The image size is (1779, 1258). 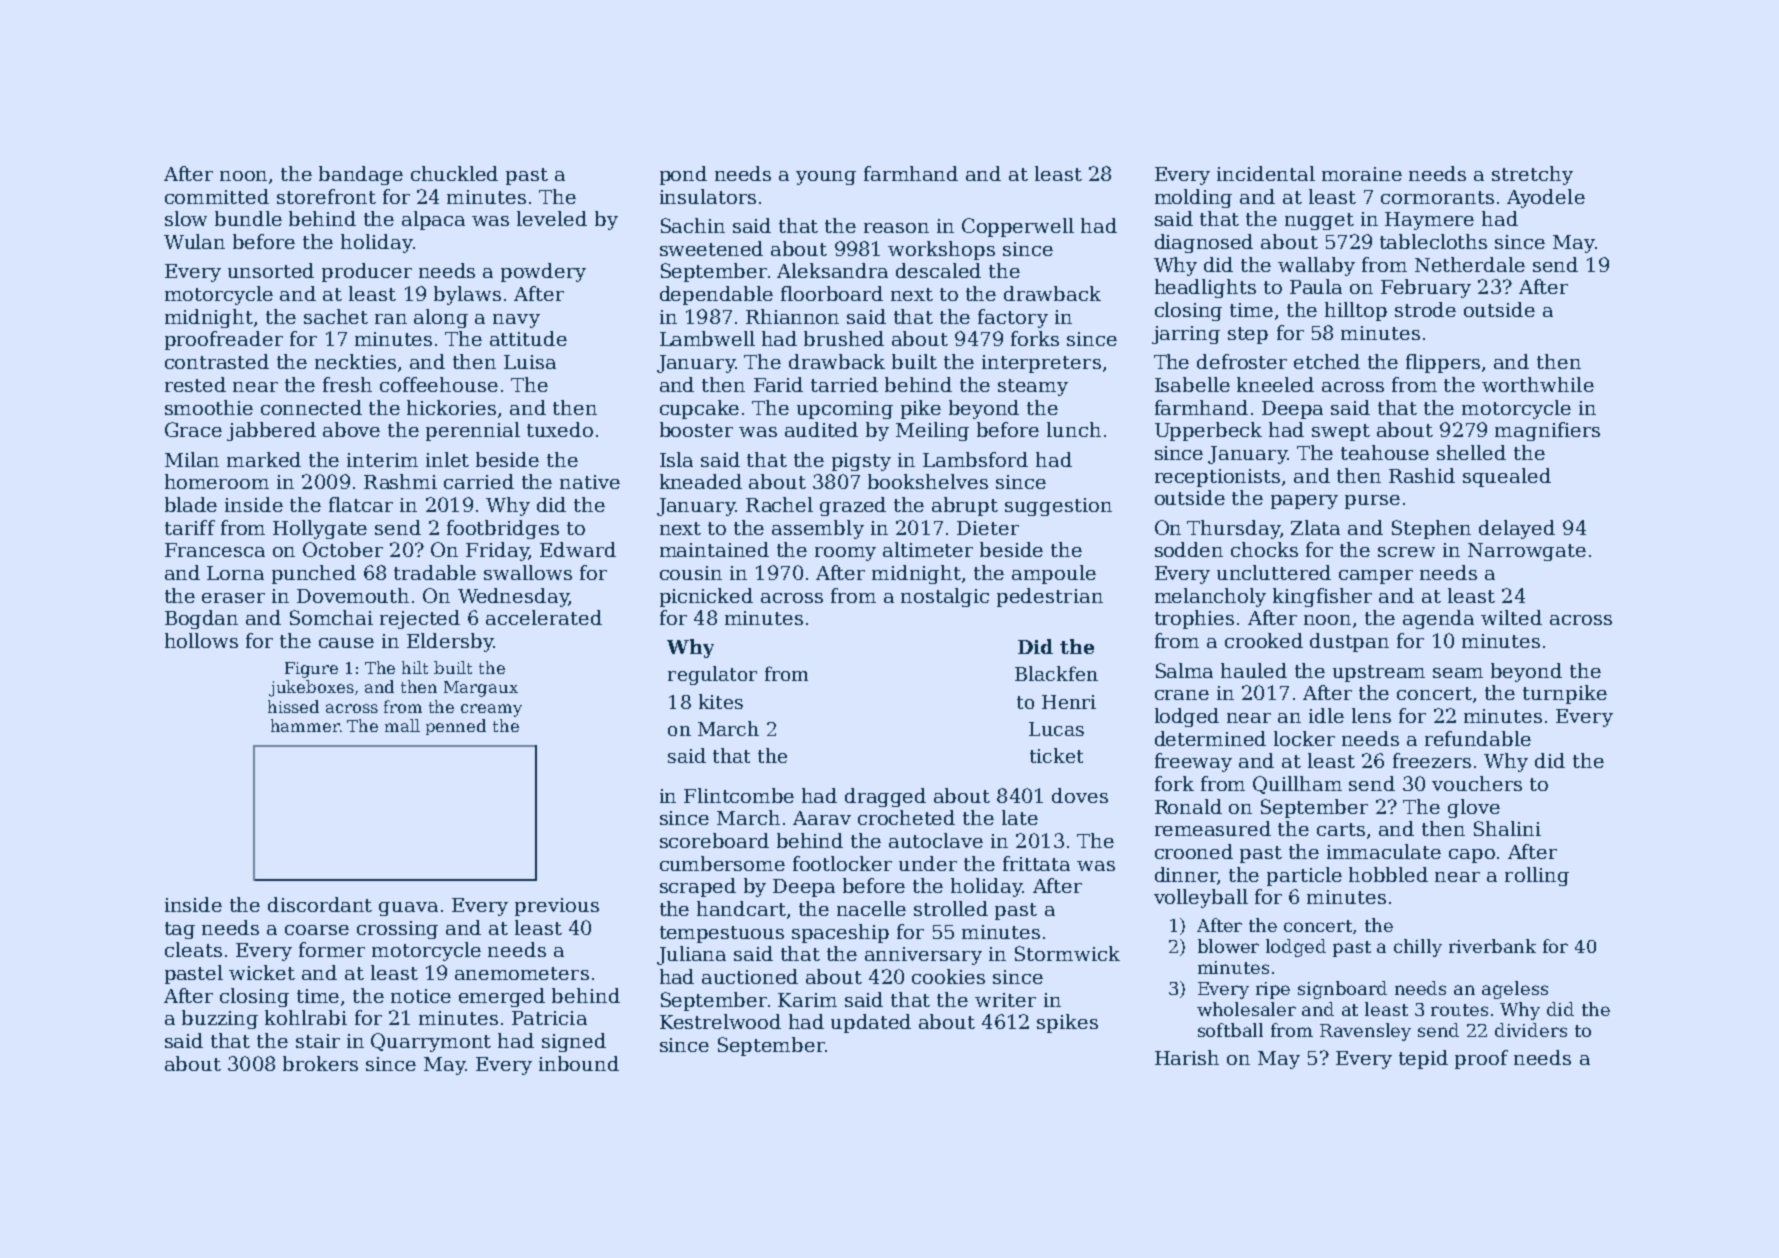 What do you see at coordinates (579, 1063) in the screenshot?
I see `inbound` at bounding box center [579, 1063].
